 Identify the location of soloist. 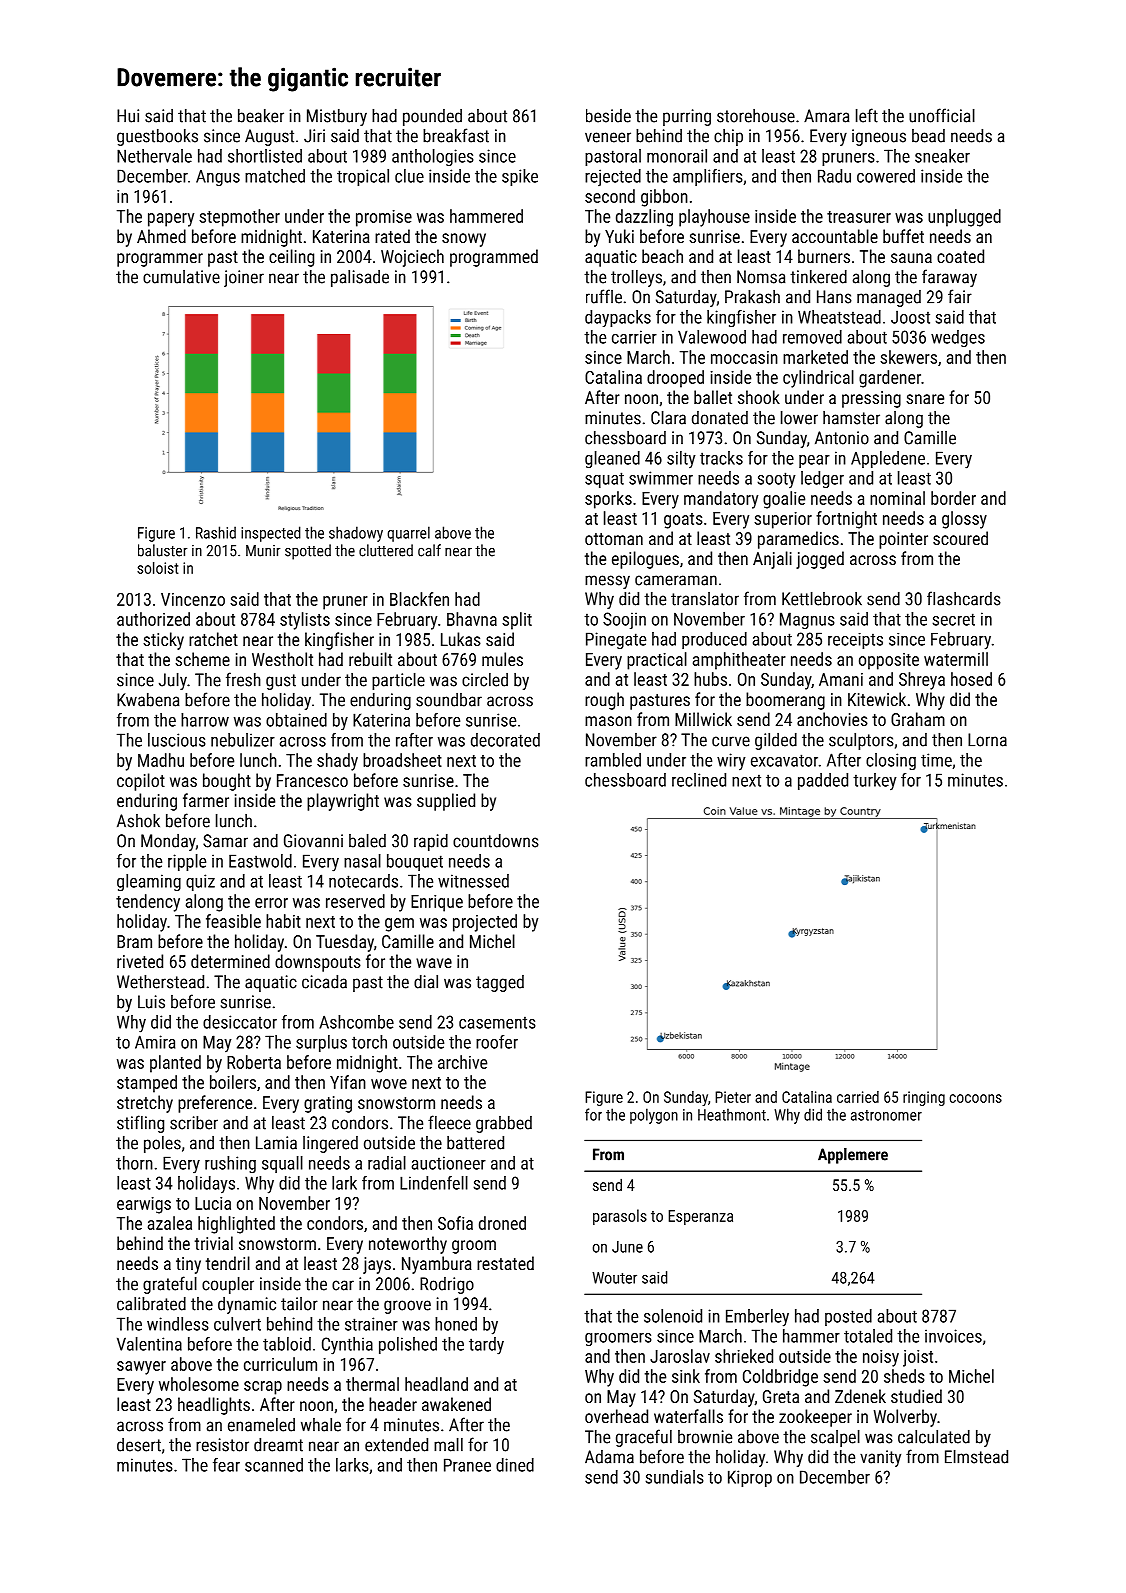
(158, 568).
